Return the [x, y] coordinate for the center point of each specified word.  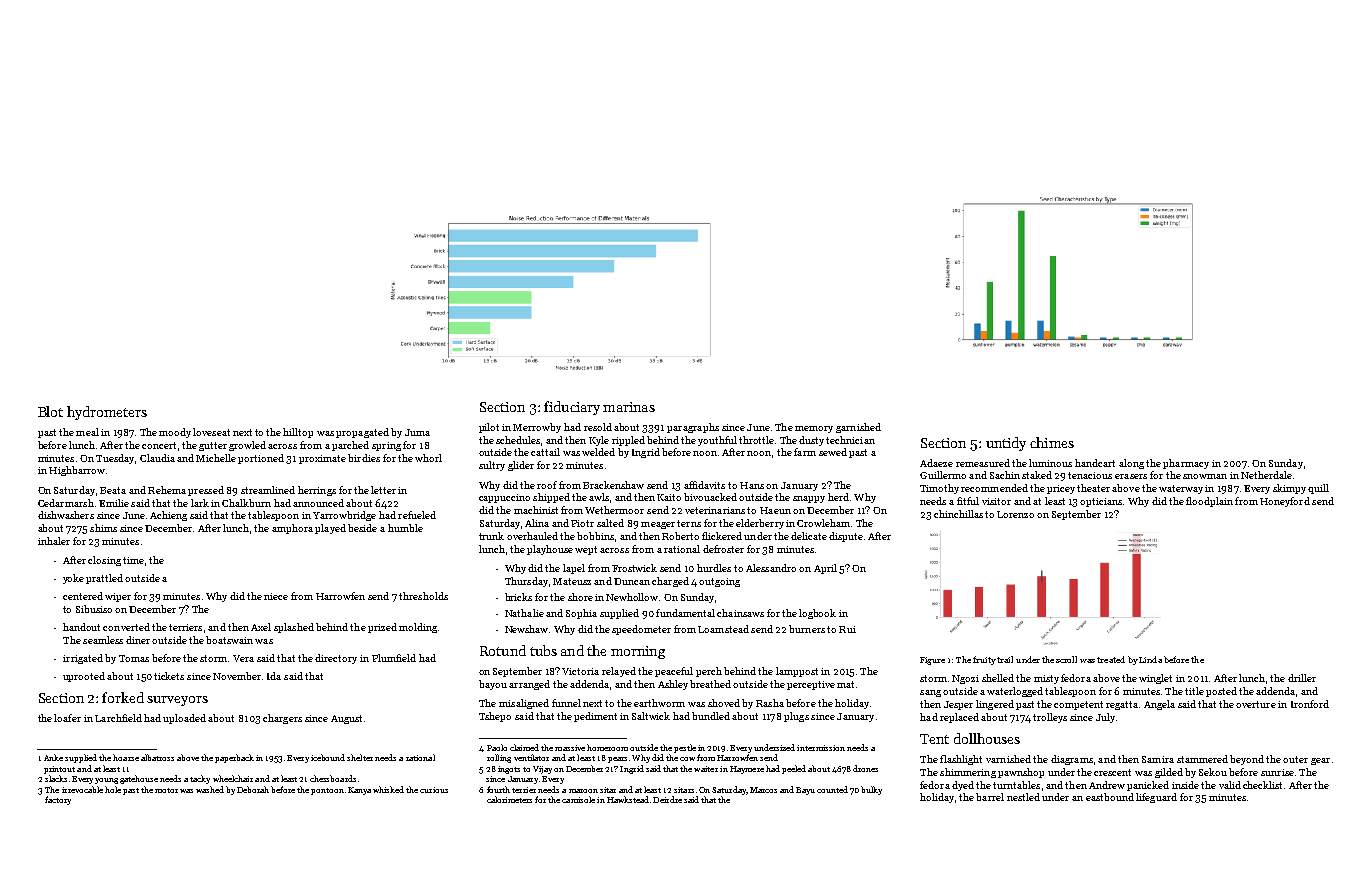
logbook [817, 614]
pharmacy [1186, 464]
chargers [282, 719]
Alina [537, 523]
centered [83, 596]
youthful [717, 441]
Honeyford [1285, 502]
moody [175, 433]
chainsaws [740, 613]
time [133, 560]
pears [617, 760]
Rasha [770, 703]
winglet [1155, 679]
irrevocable [82, 789]
